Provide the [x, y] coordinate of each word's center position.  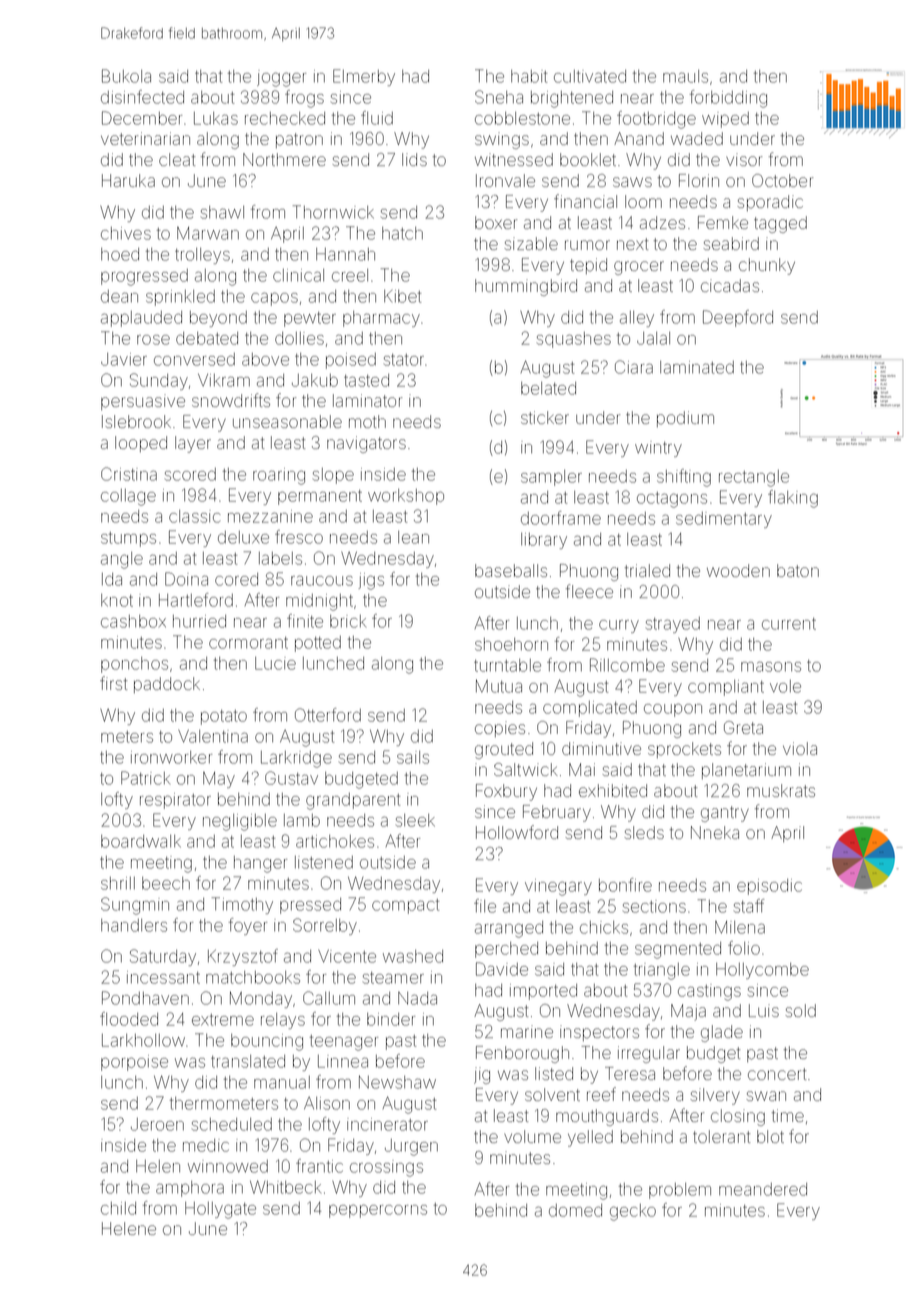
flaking [793, 499]
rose [153, 340]
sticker [545, 417]
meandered [763, 1189]
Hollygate [220, 1210]
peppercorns [378, 1211]
